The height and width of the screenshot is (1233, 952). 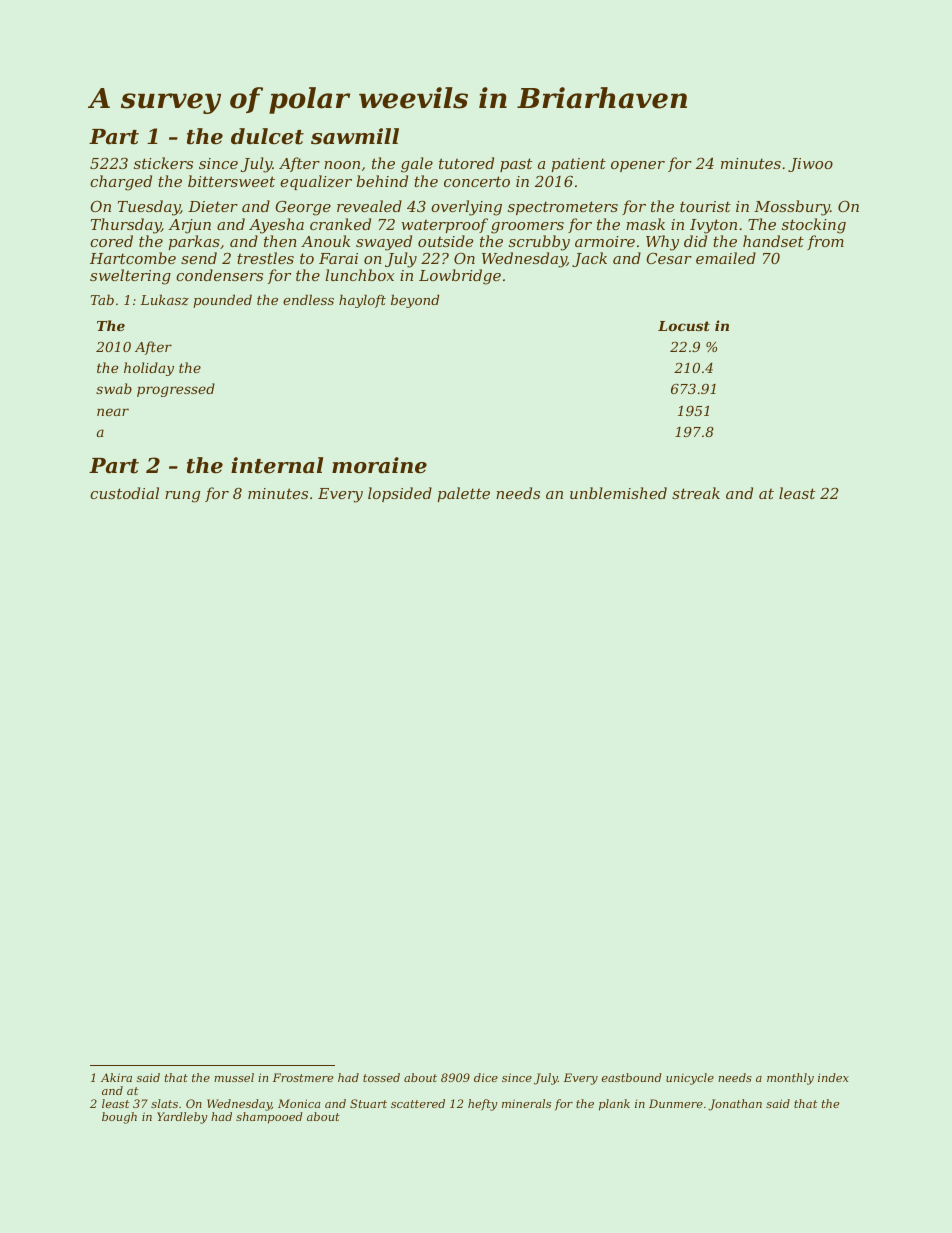 I want to click on Akira, so click(x=116, y=1077).
